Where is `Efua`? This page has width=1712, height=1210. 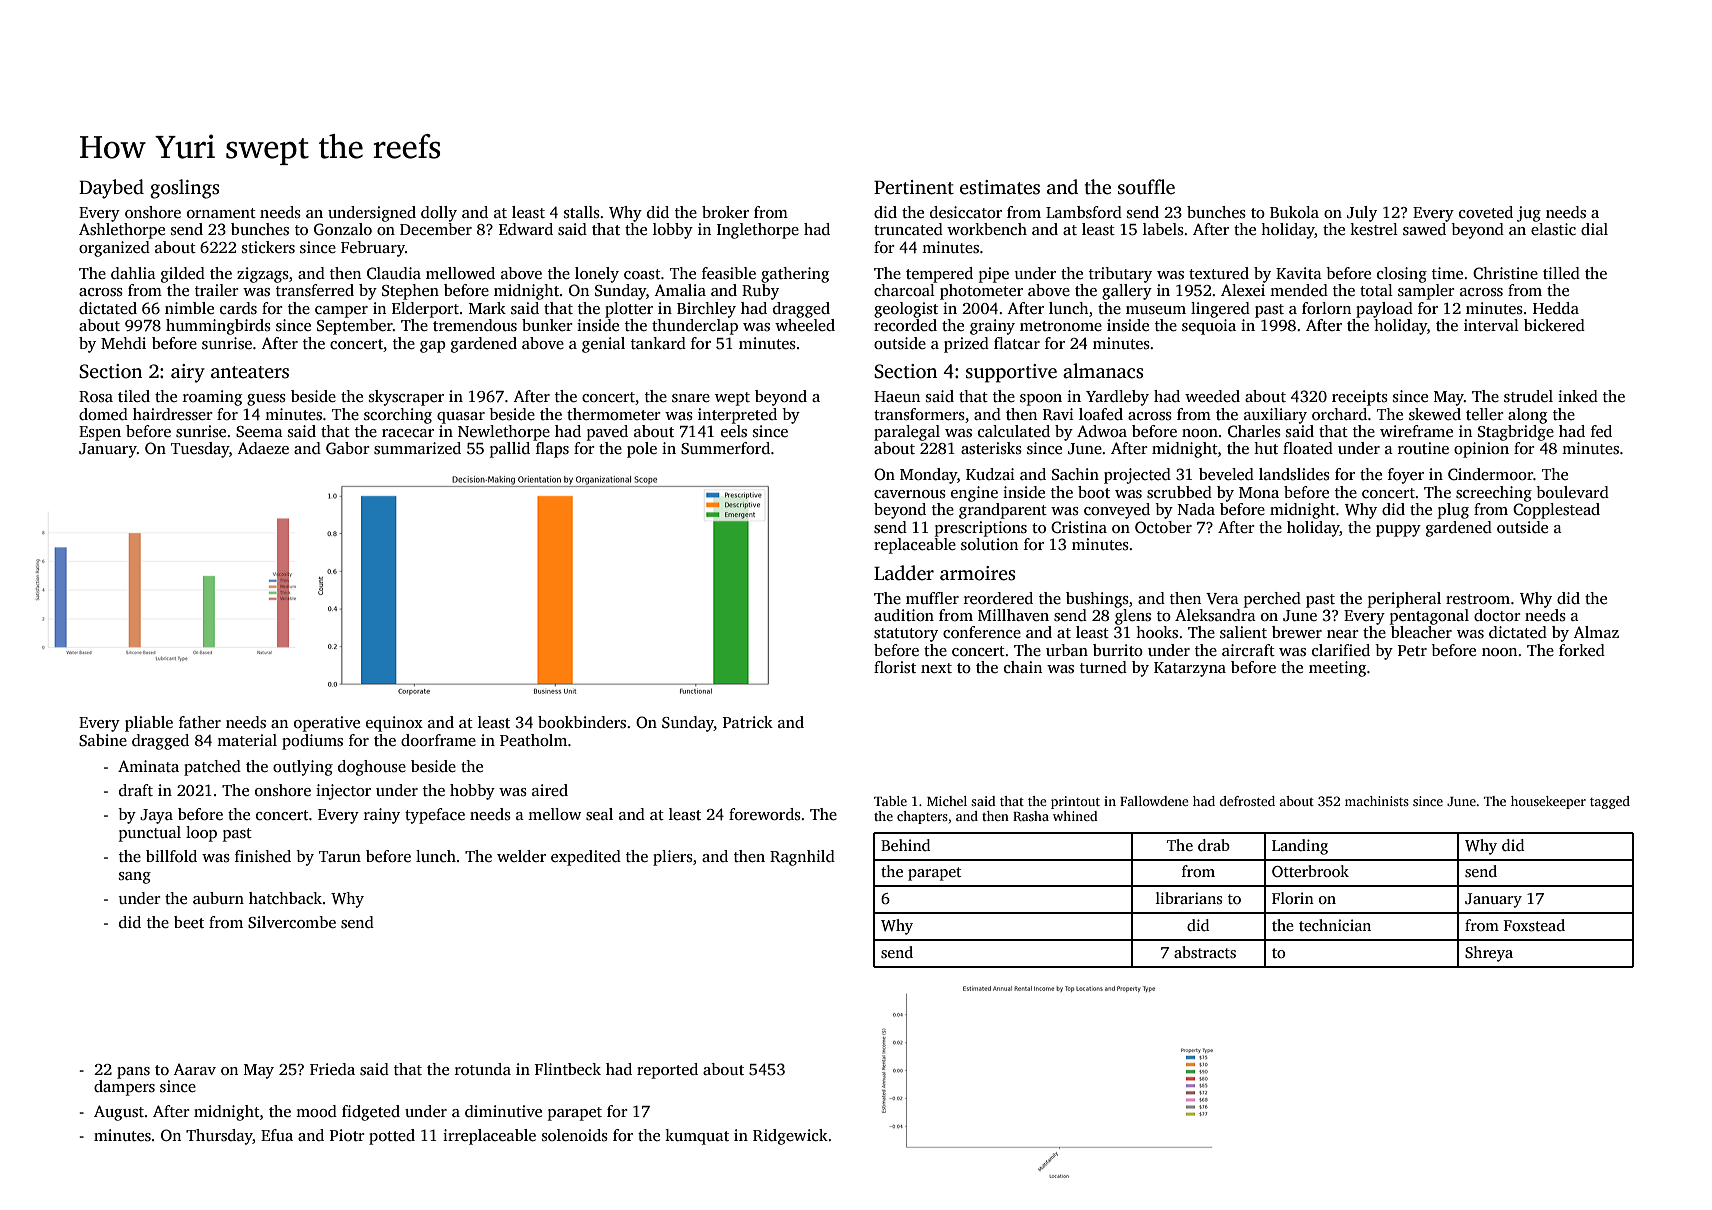 Efua is located at coordinates (277, 1135).
